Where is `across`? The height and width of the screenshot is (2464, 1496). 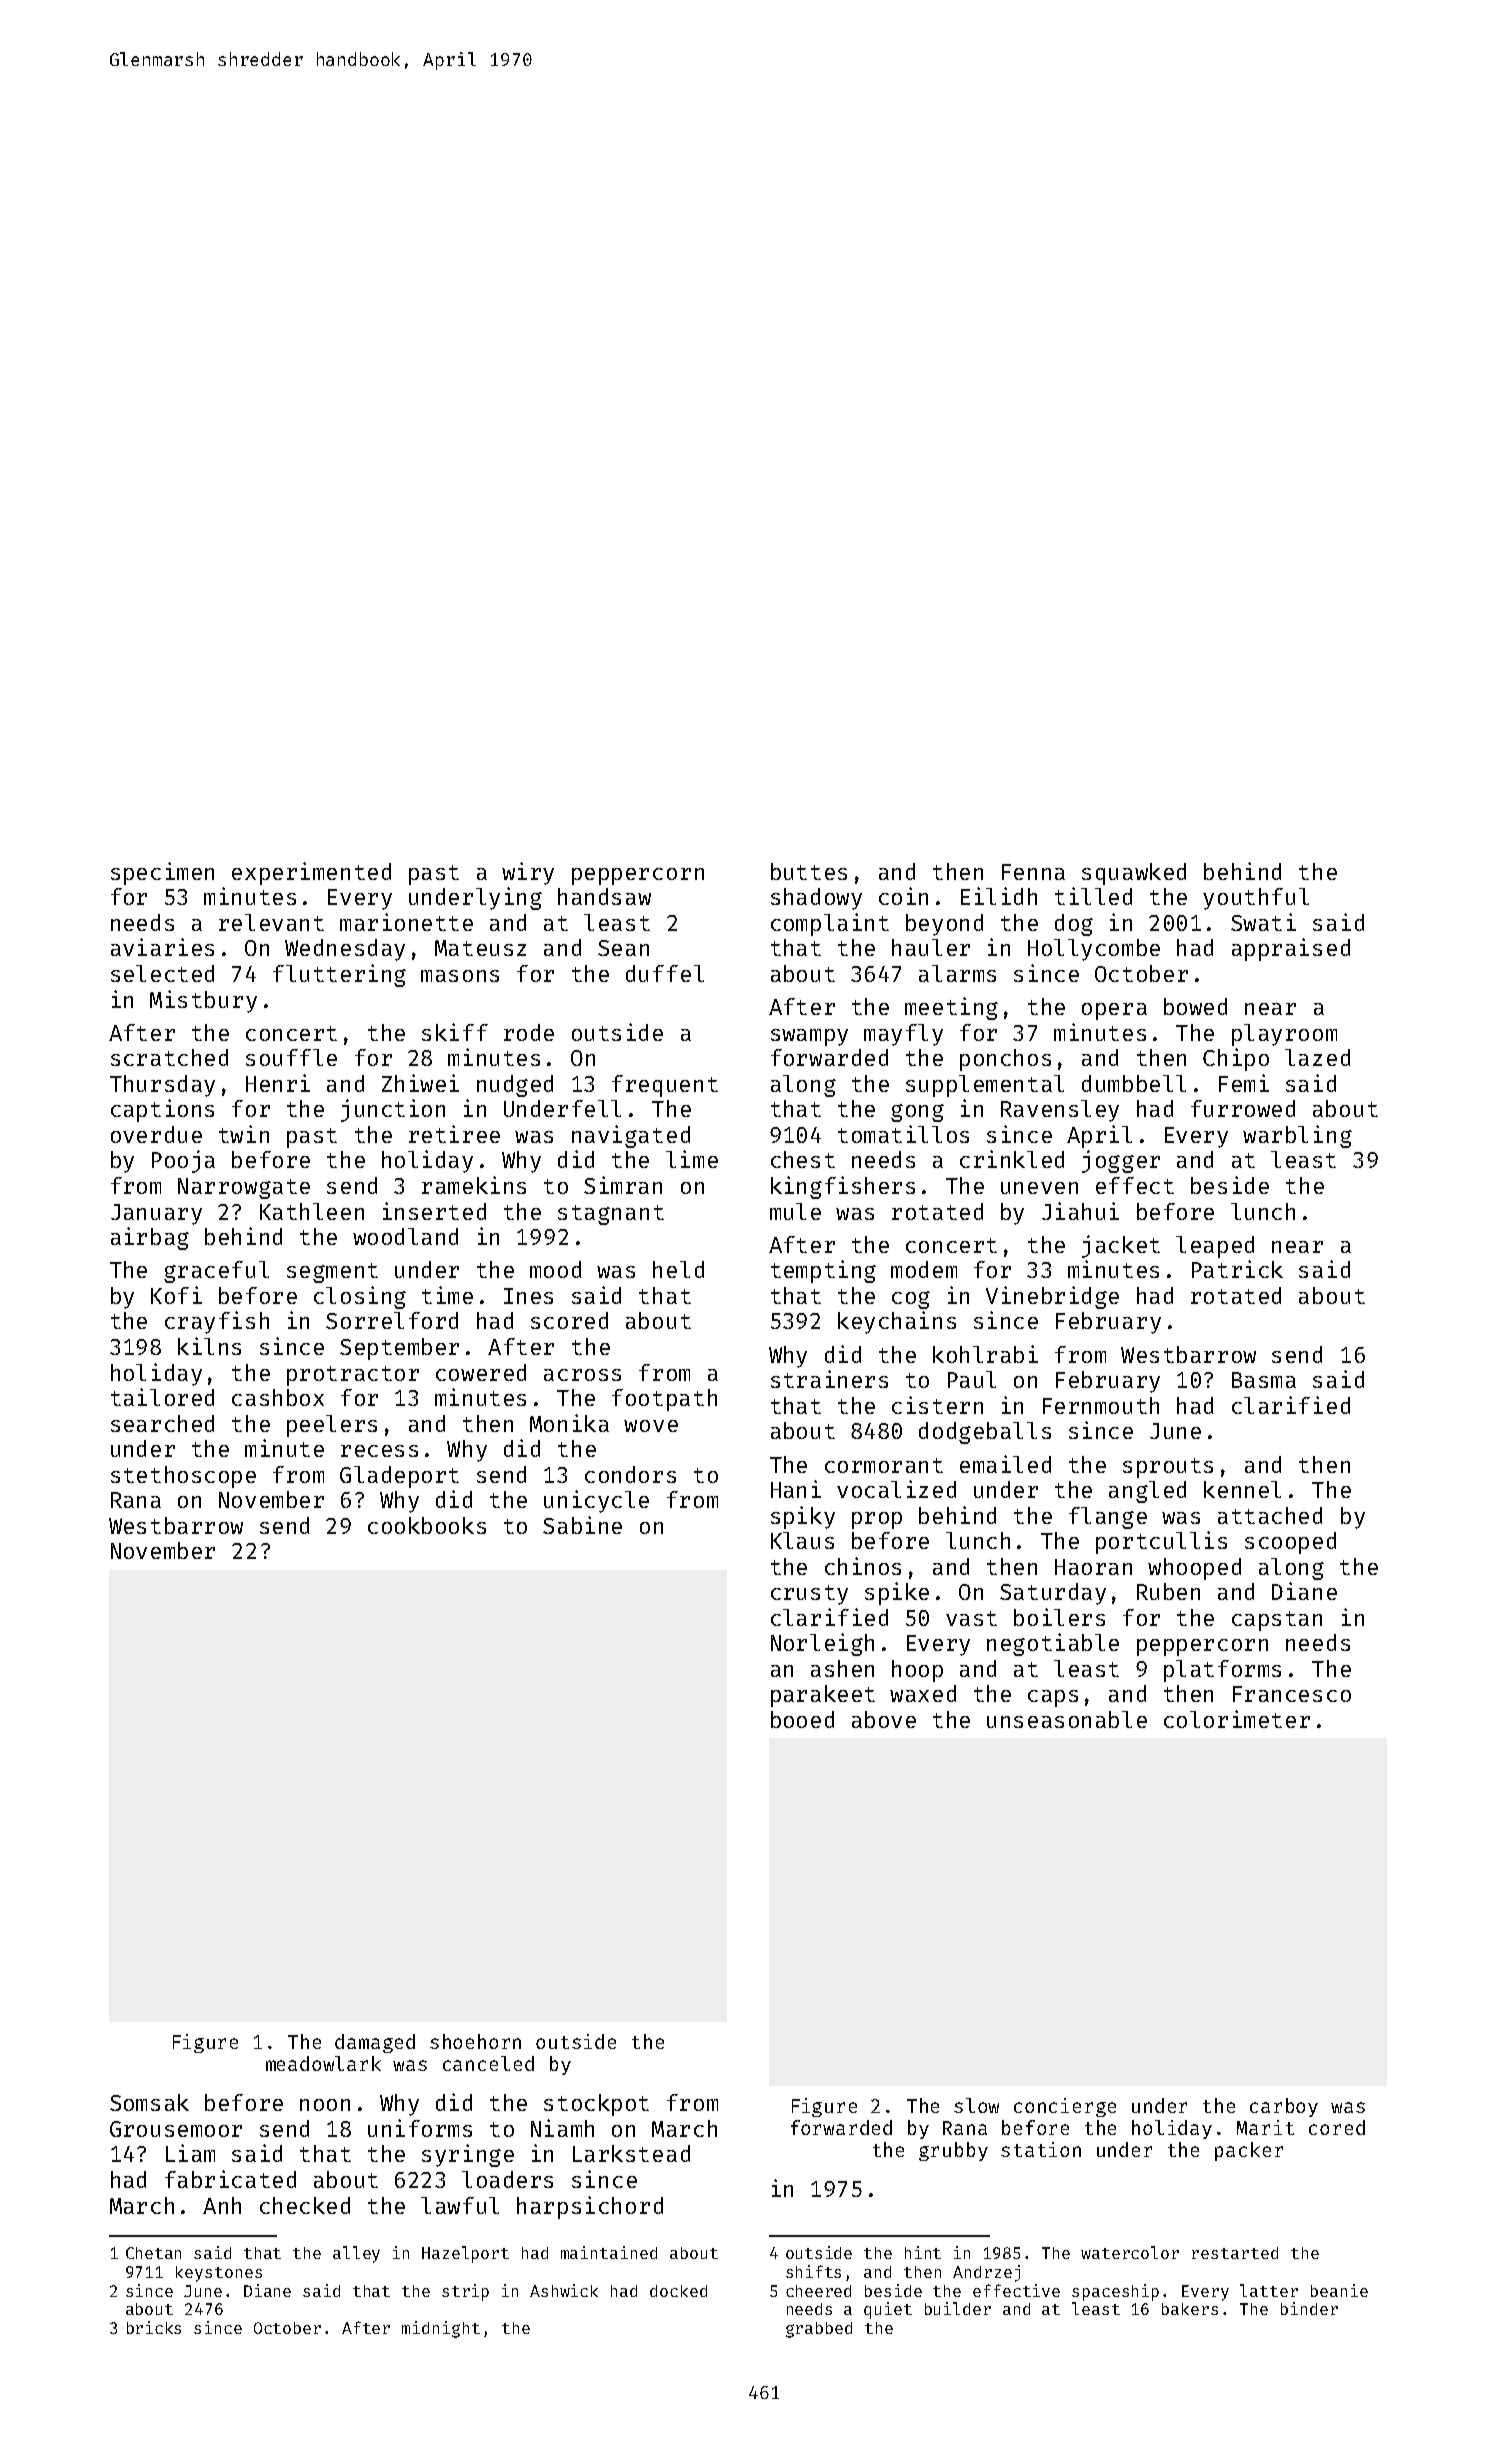
across is located at coordinates (582, 1375).
